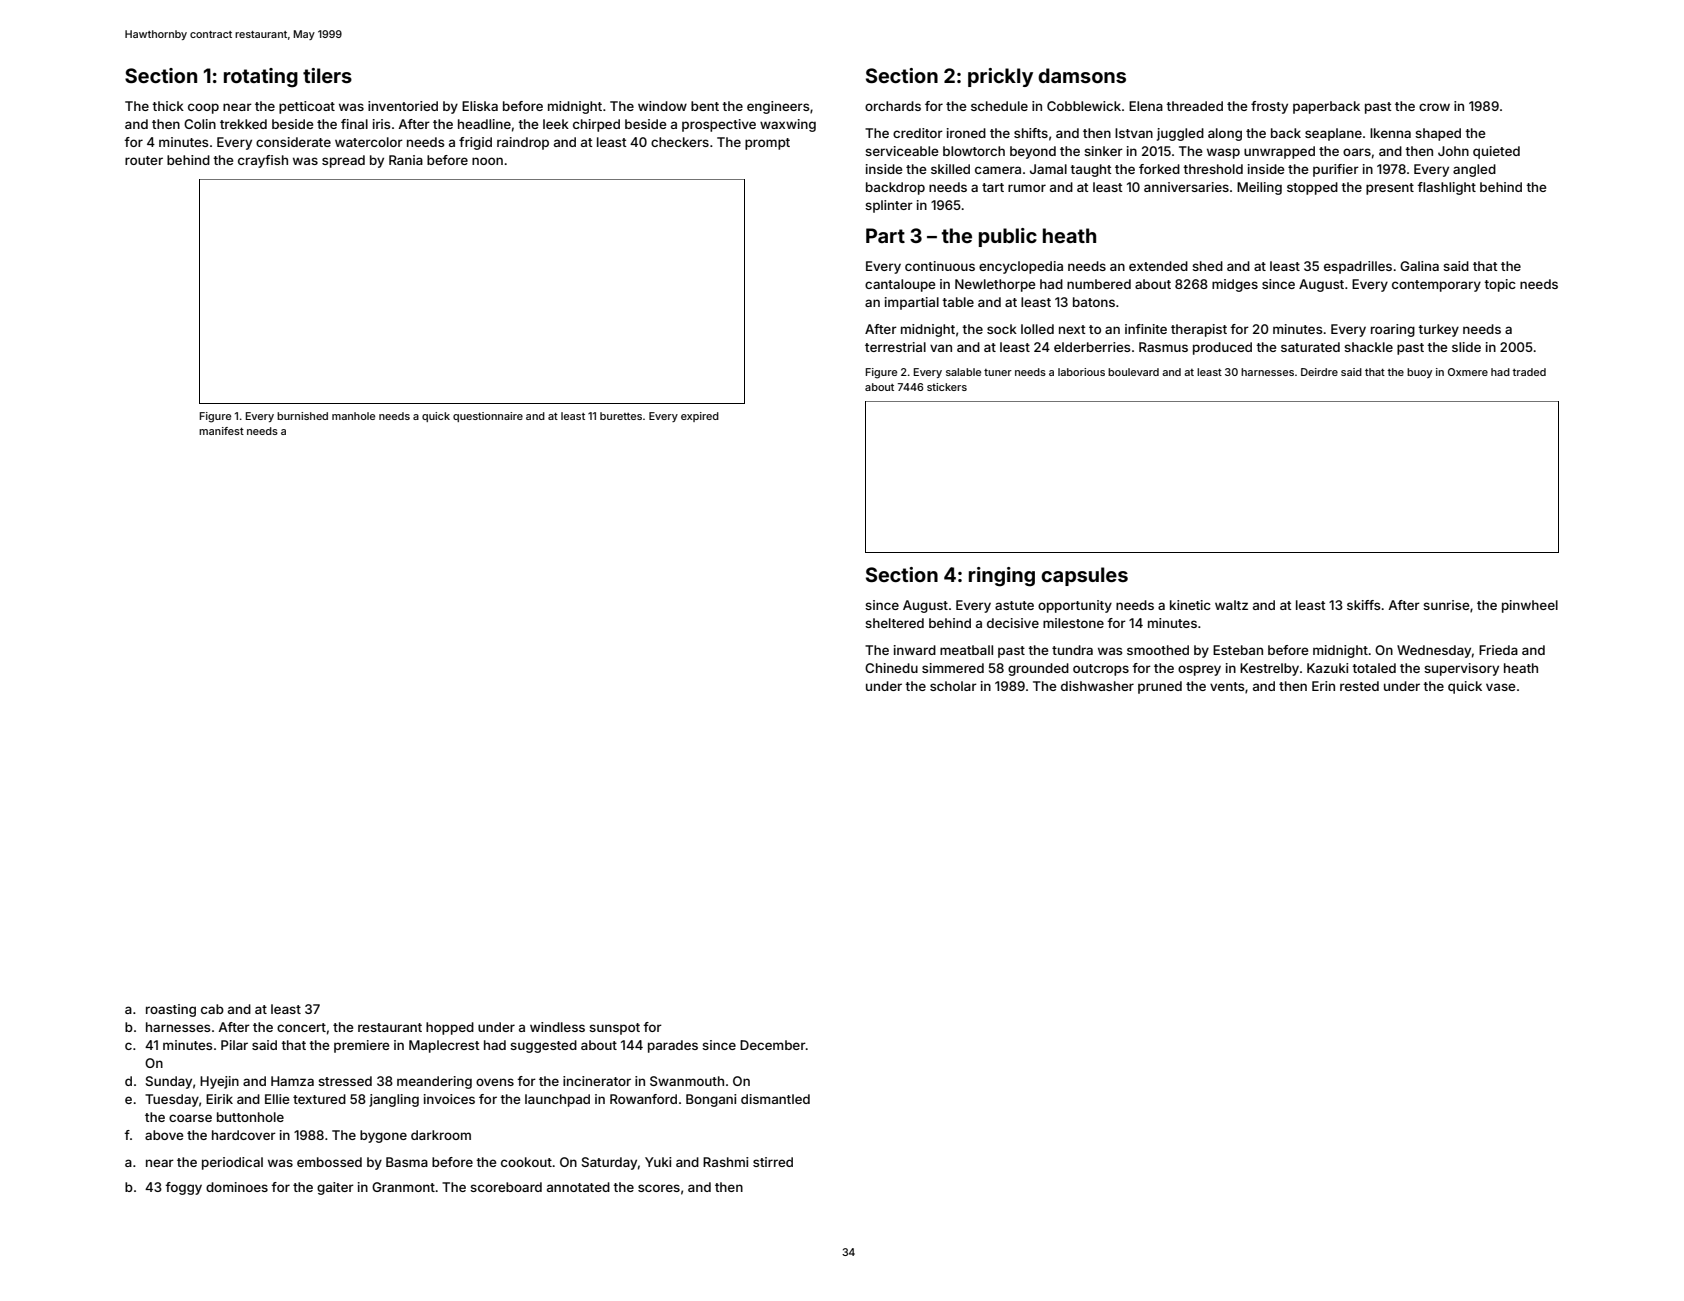 This page has width=1684, height=1301. I want to click on crayfish, so click(263, 161).
